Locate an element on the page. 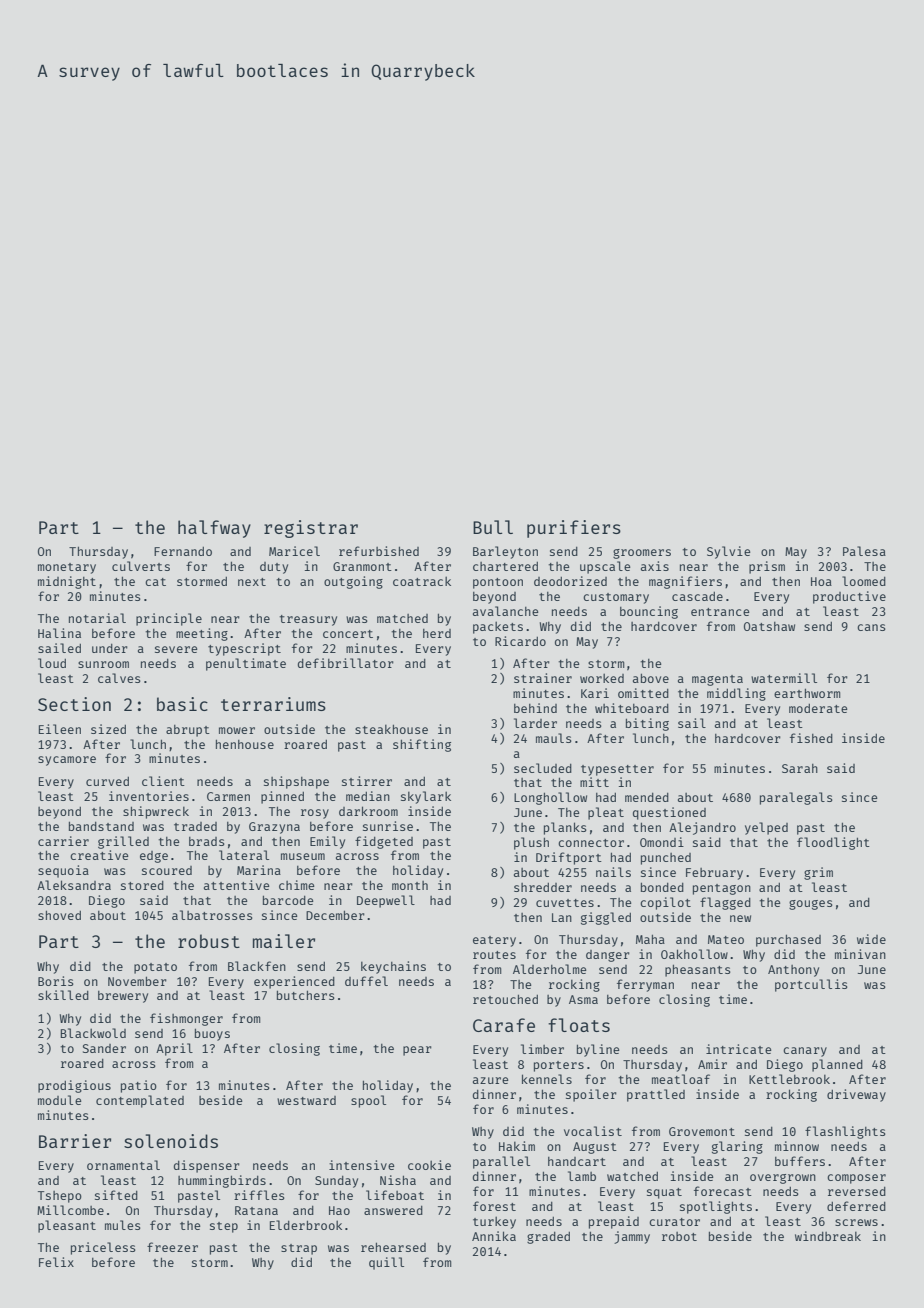 The height and width of the page is (1308, 924). freezer is located at coordinates (172, 1247).
